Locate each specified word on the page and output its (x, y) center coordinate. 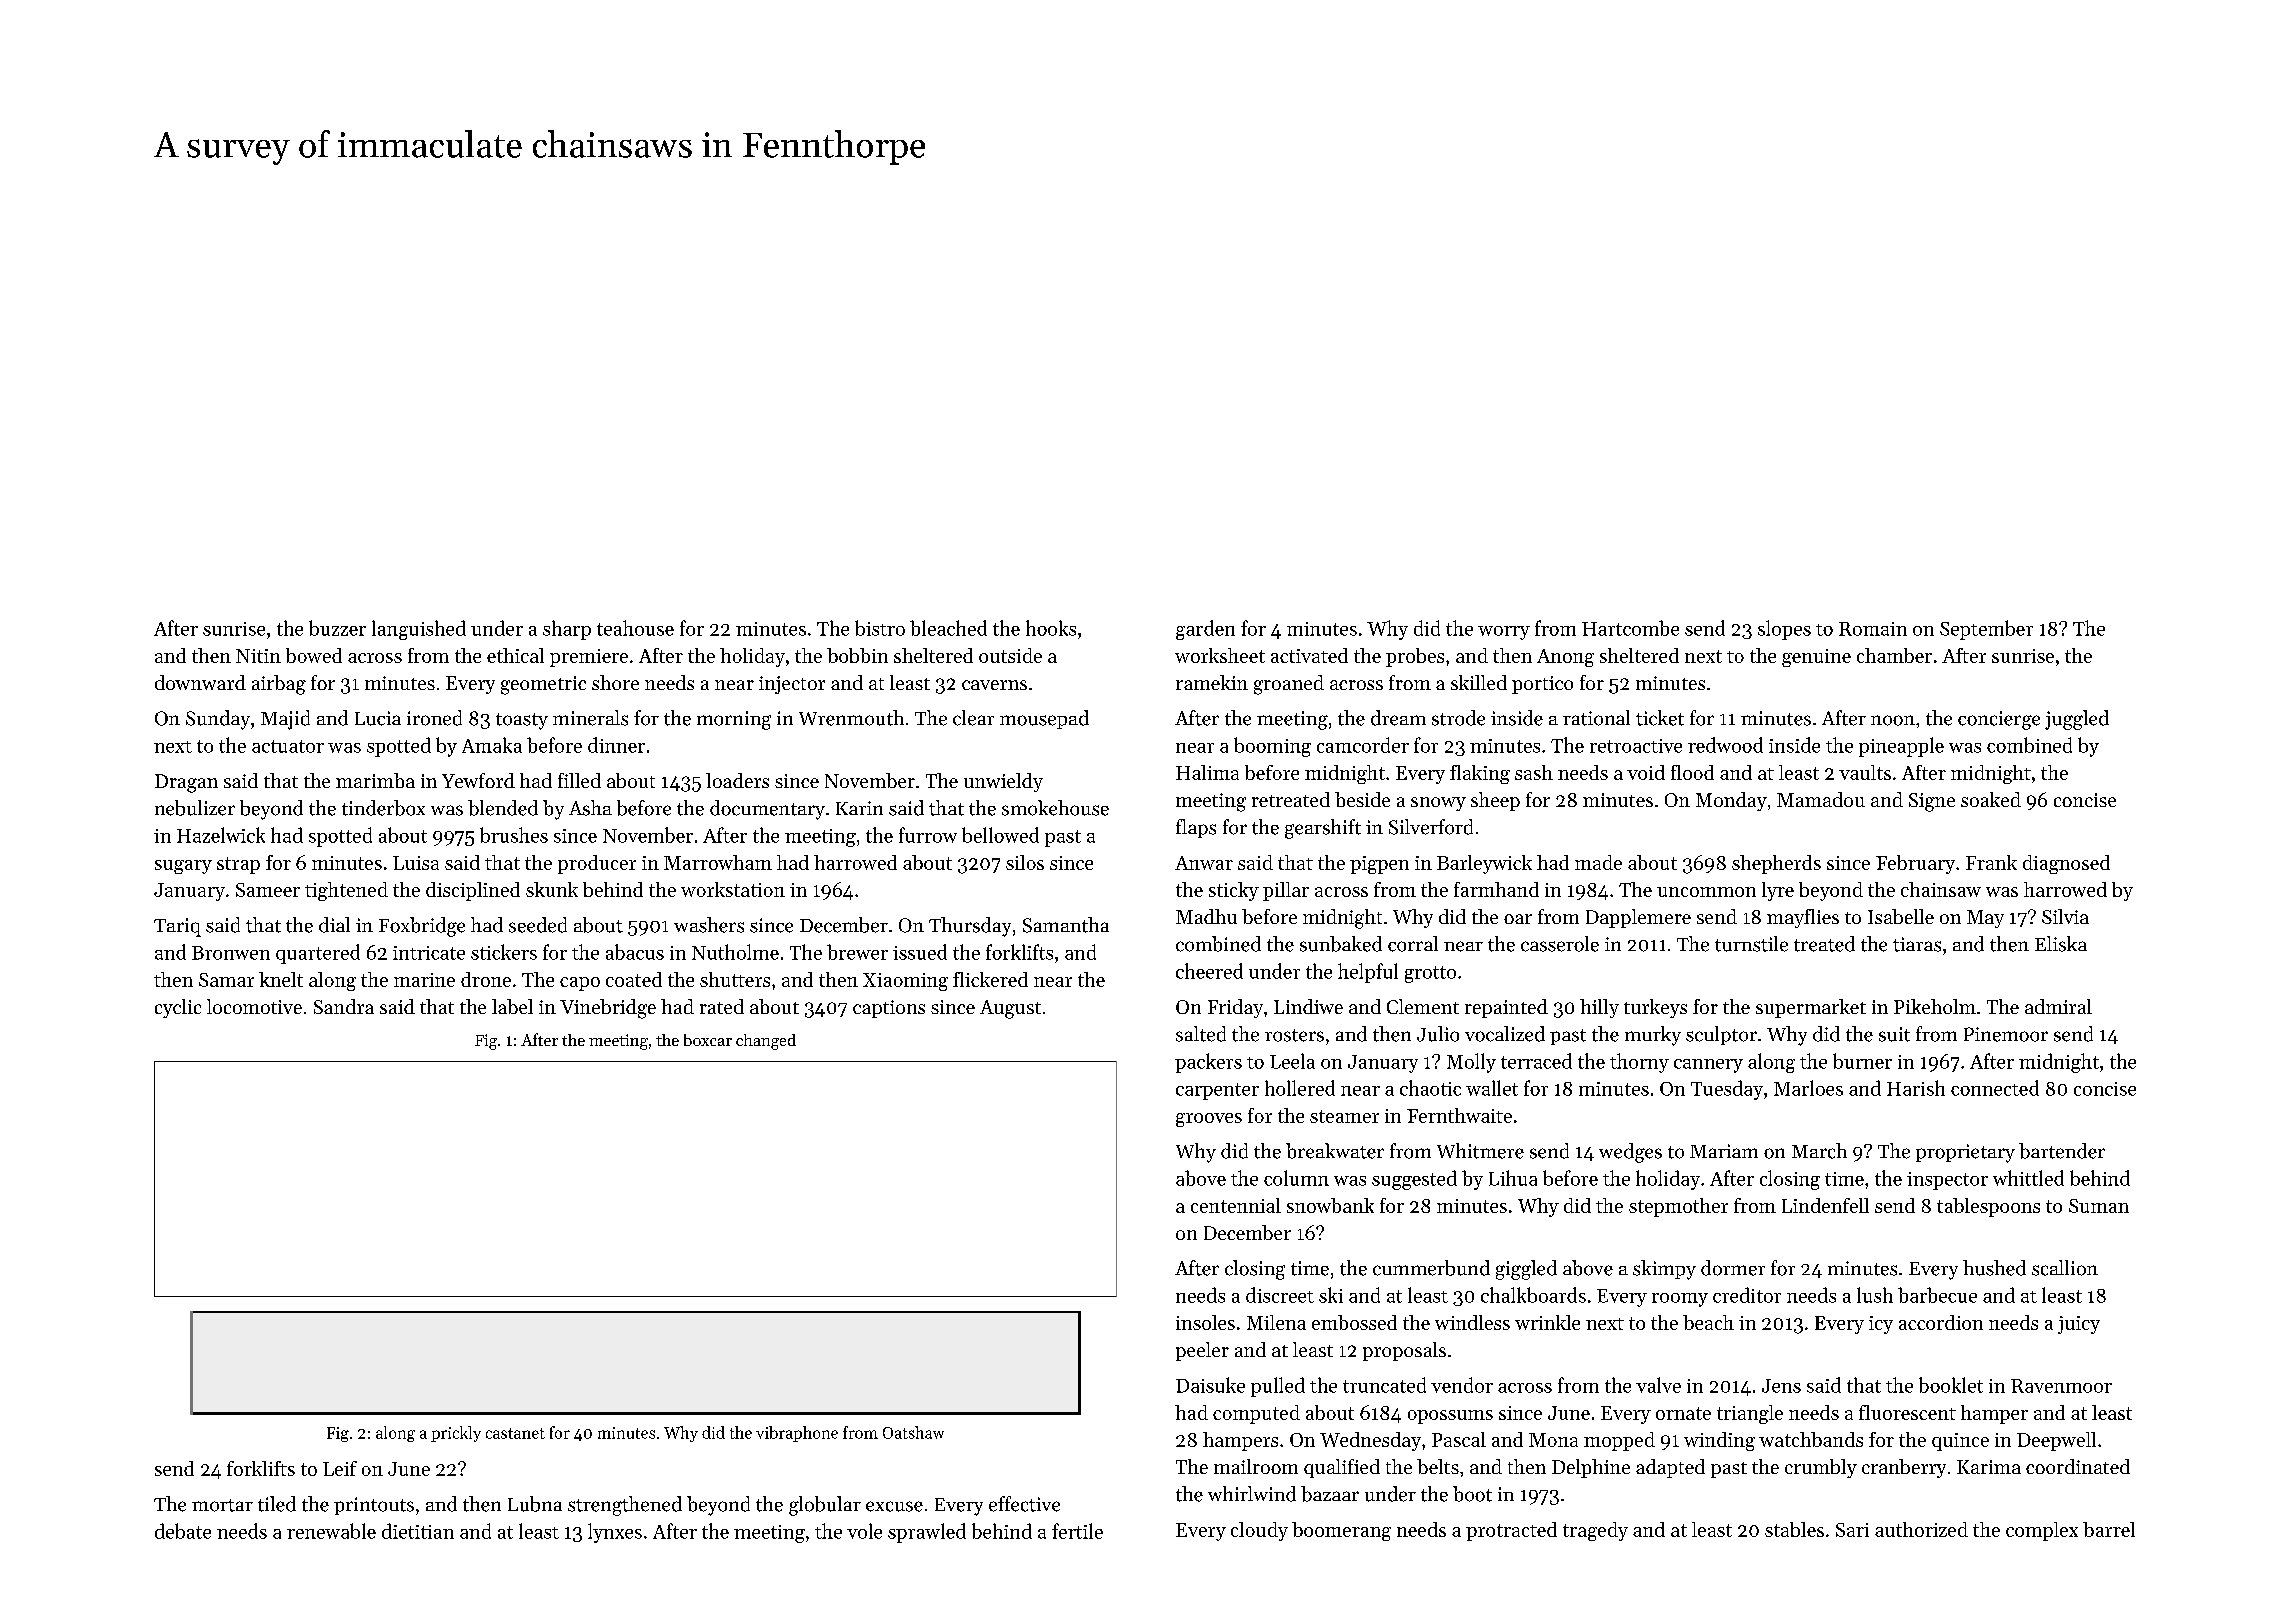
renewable (331, 1531)
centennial (1236, 1205)
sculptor (1721, 1035)
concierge (1999, 720)
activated (1309, 655)
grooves (1209, 1120)
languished (419, 630)
